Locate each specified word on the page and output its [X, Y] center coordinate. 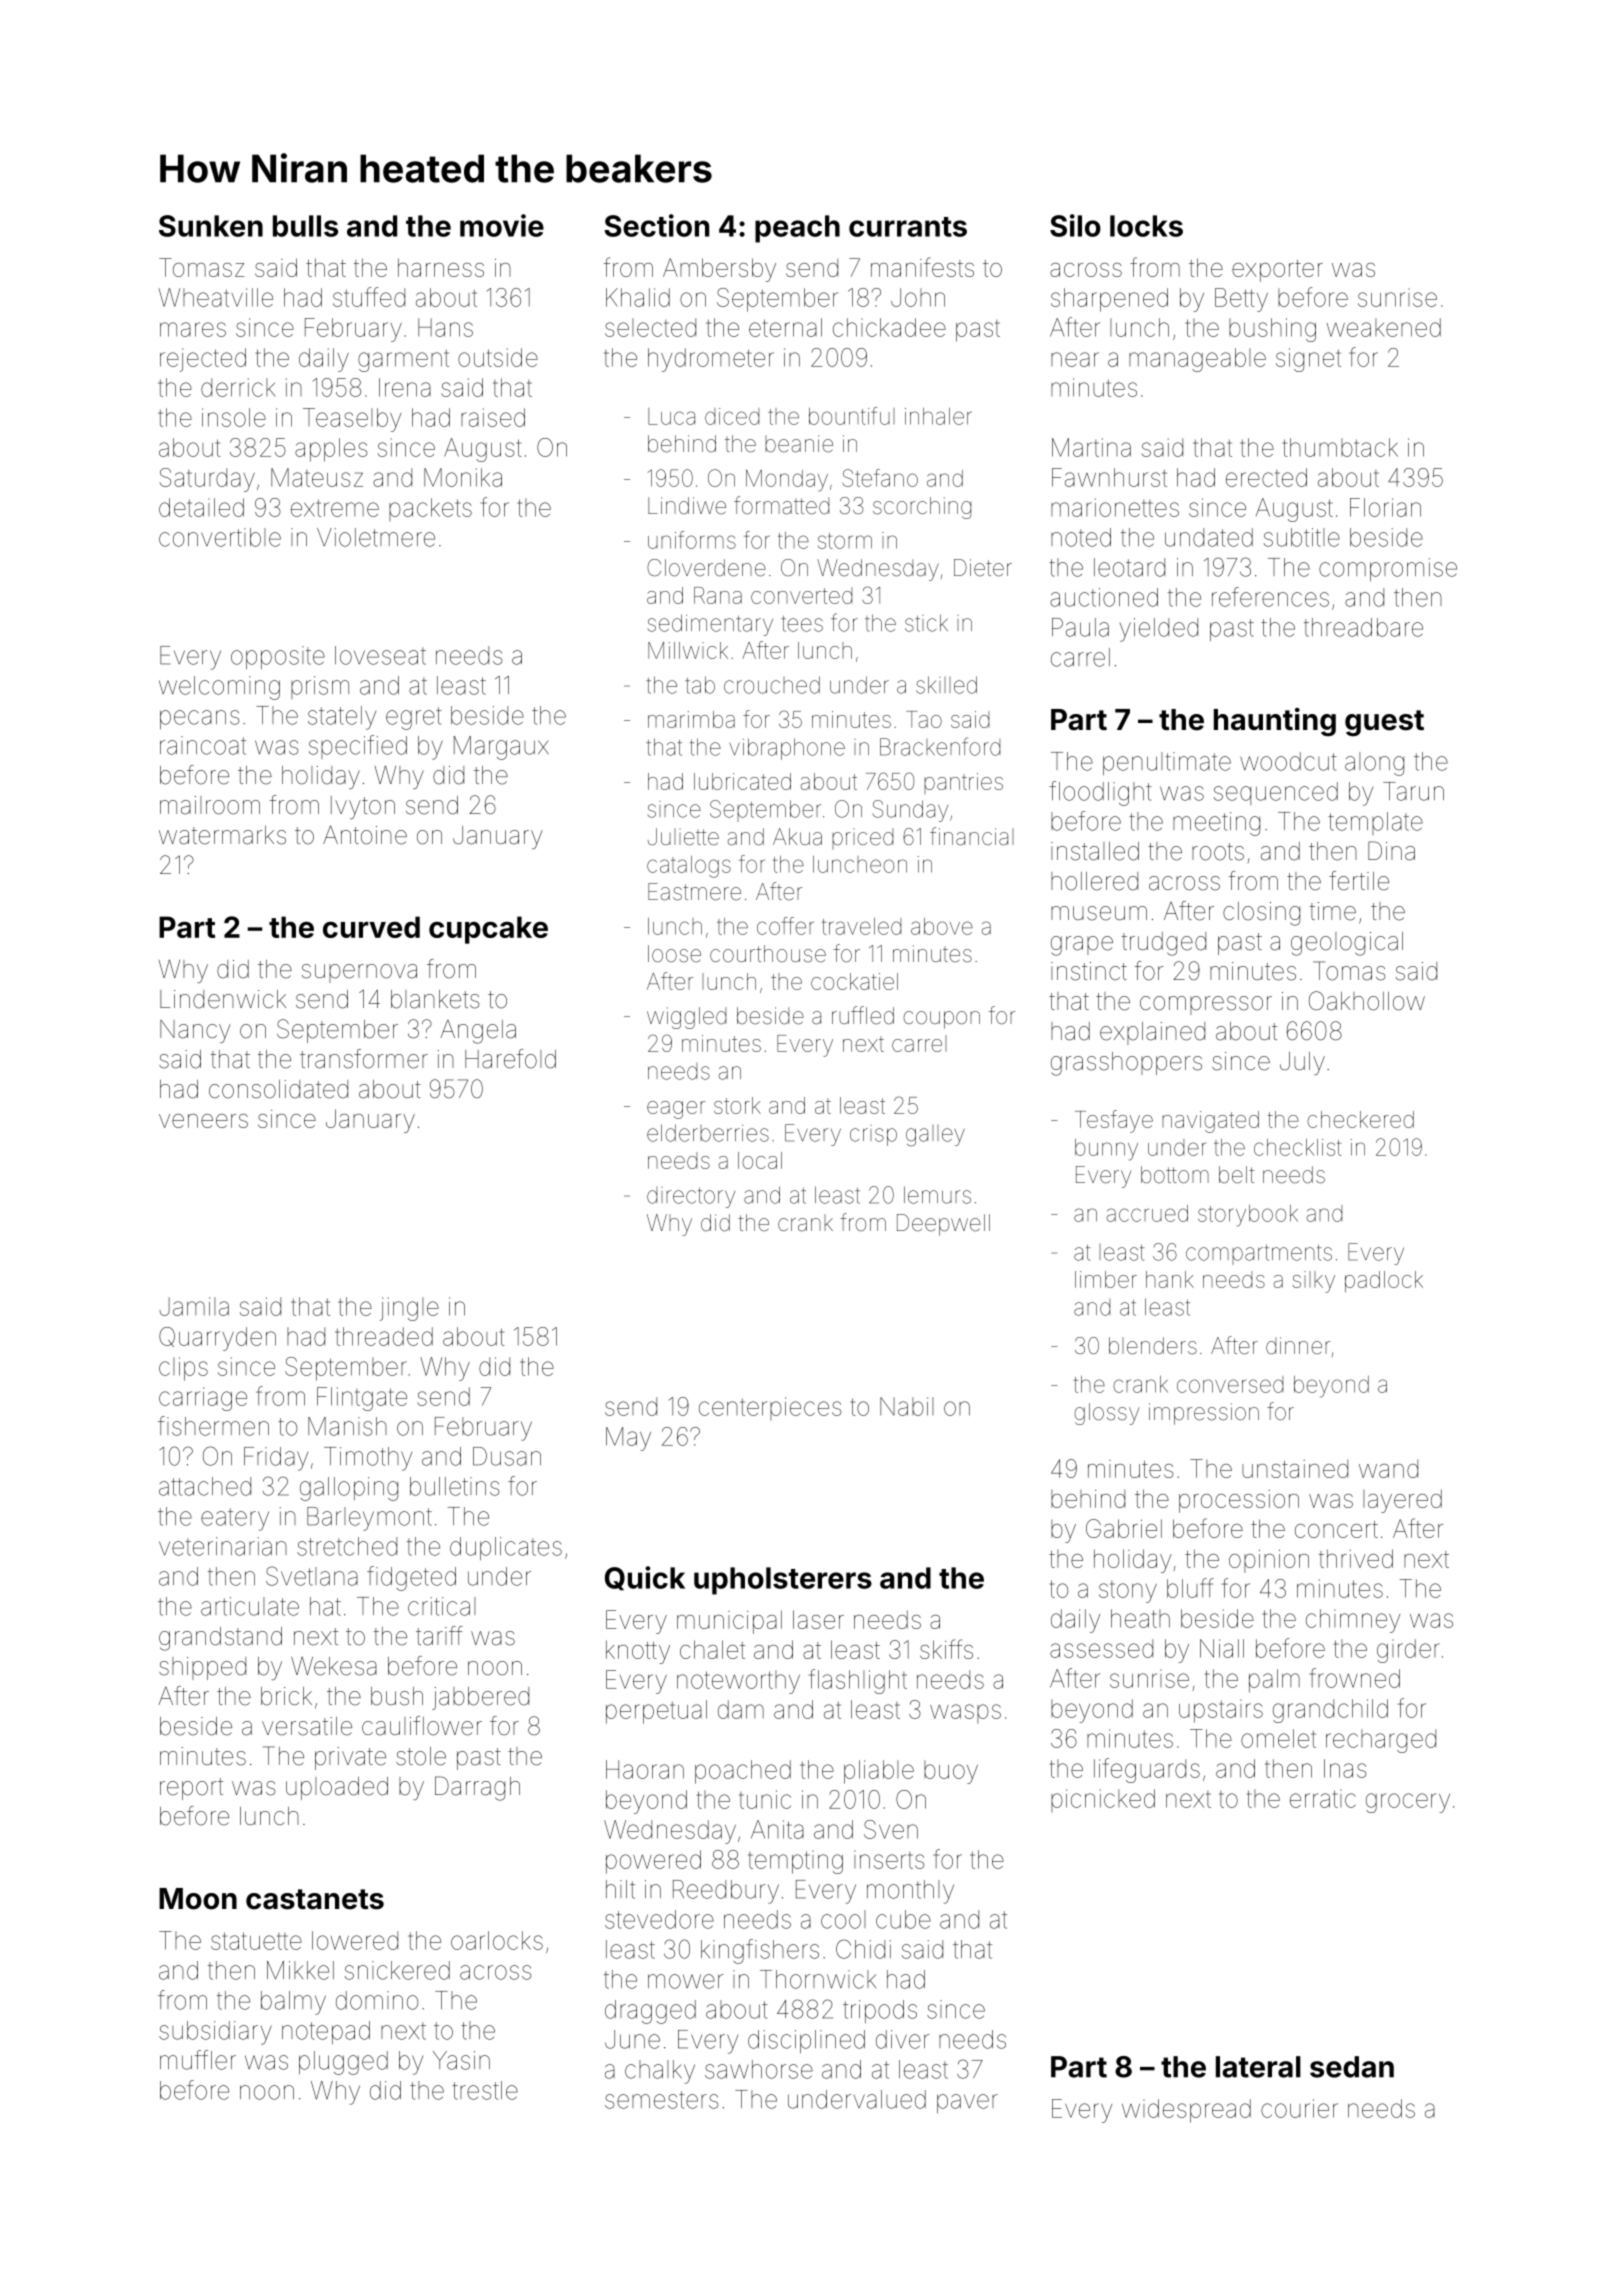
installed [1095, 851]
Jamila [194, 1306]
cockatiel [854, 981]
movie [502, 225]
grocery [1408, 1803]
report [191, 1789]
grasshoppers [1126, 1064]
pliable [879, 1772]
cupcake [488, 930]
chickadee [889, 327]
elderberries [708, 1133]
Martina [1091, 447]
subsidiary [215, 2033]
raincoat [203, 745]
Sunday [910, 811]
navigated [1210, 1122]
